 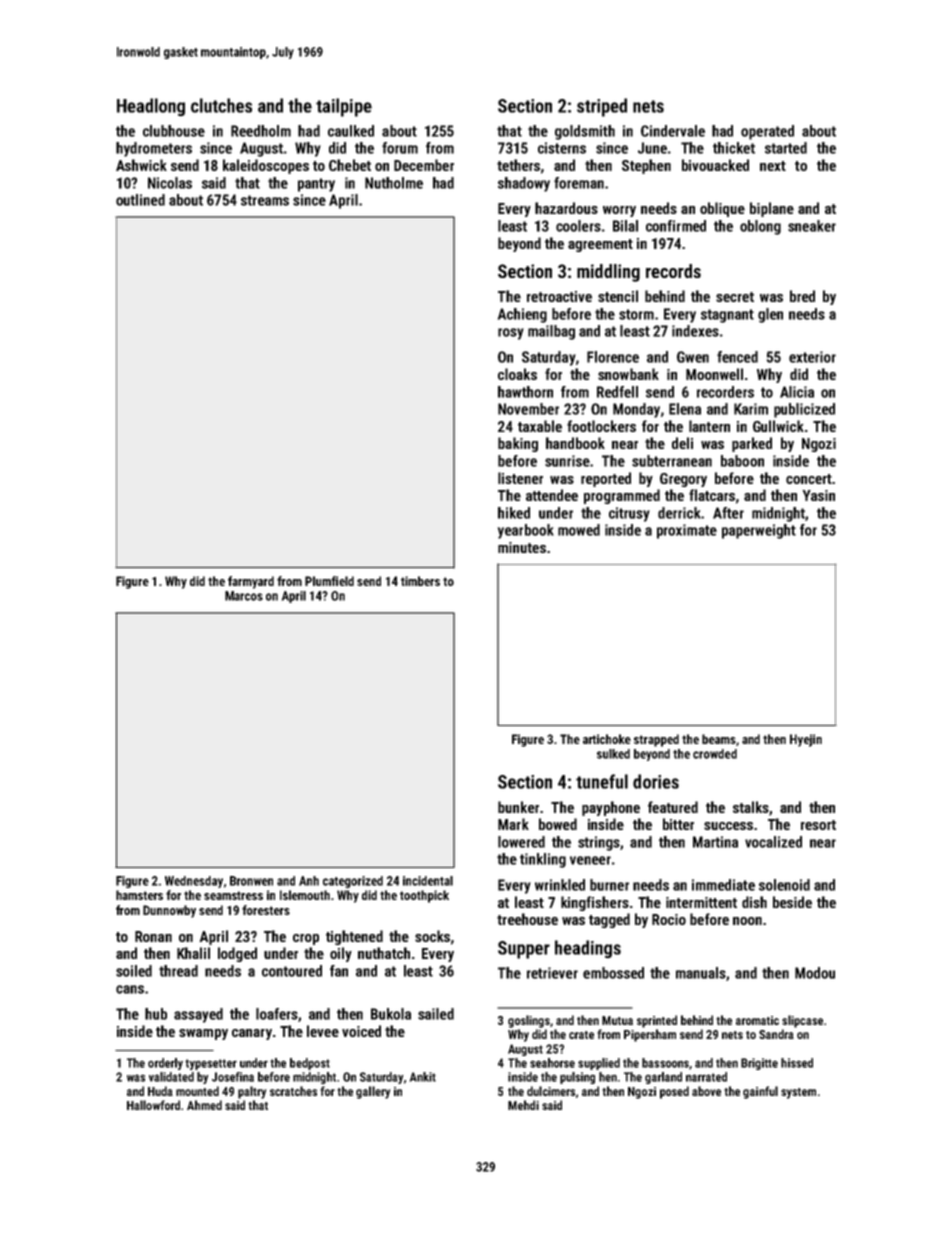 What do you see at coordinates (265, 200) in the screenshot?
I see `streams` at bounding box center [265, 200].
